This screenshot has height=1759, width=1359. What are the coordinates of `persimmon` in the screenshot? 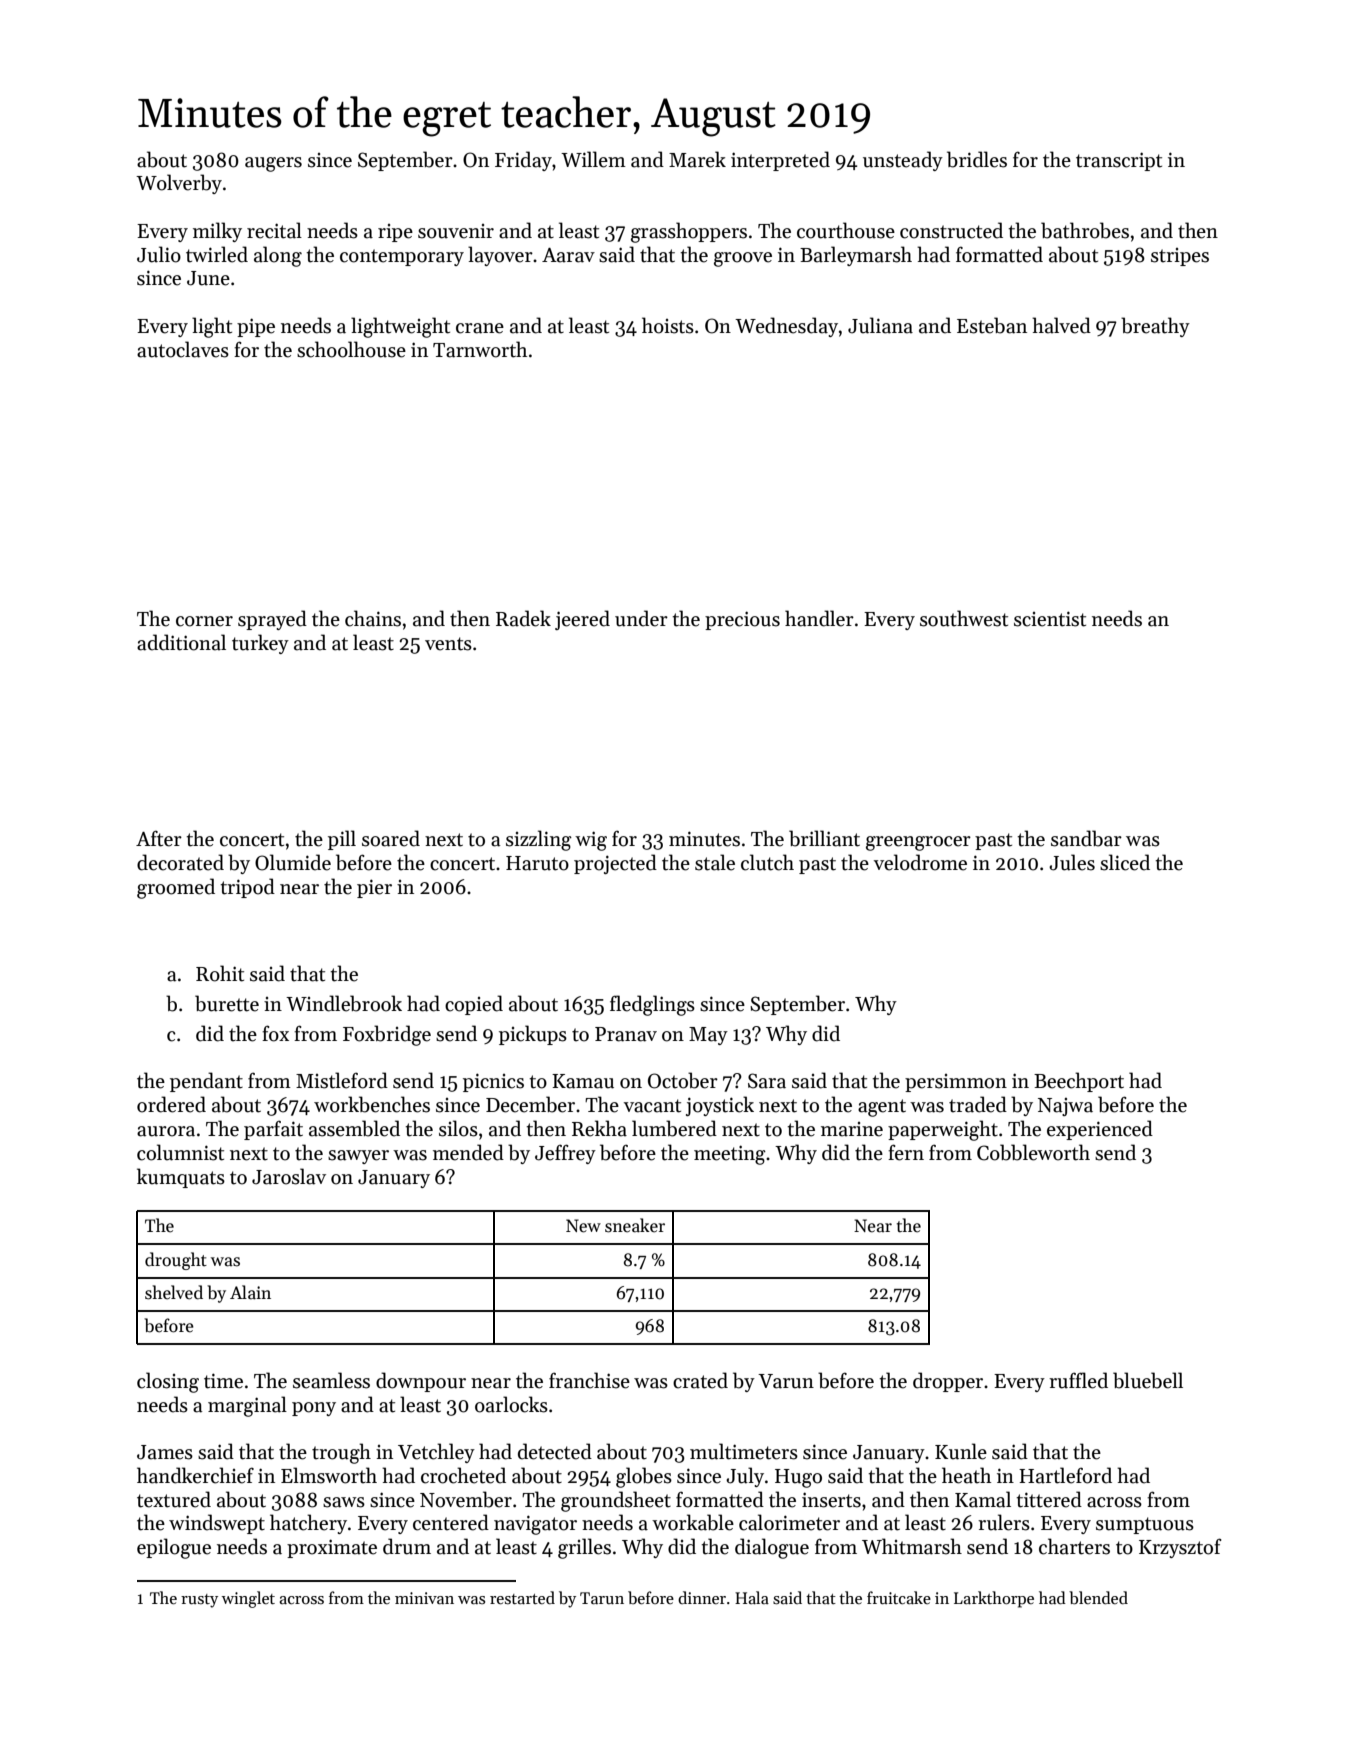 It's located at (956, 1083).
